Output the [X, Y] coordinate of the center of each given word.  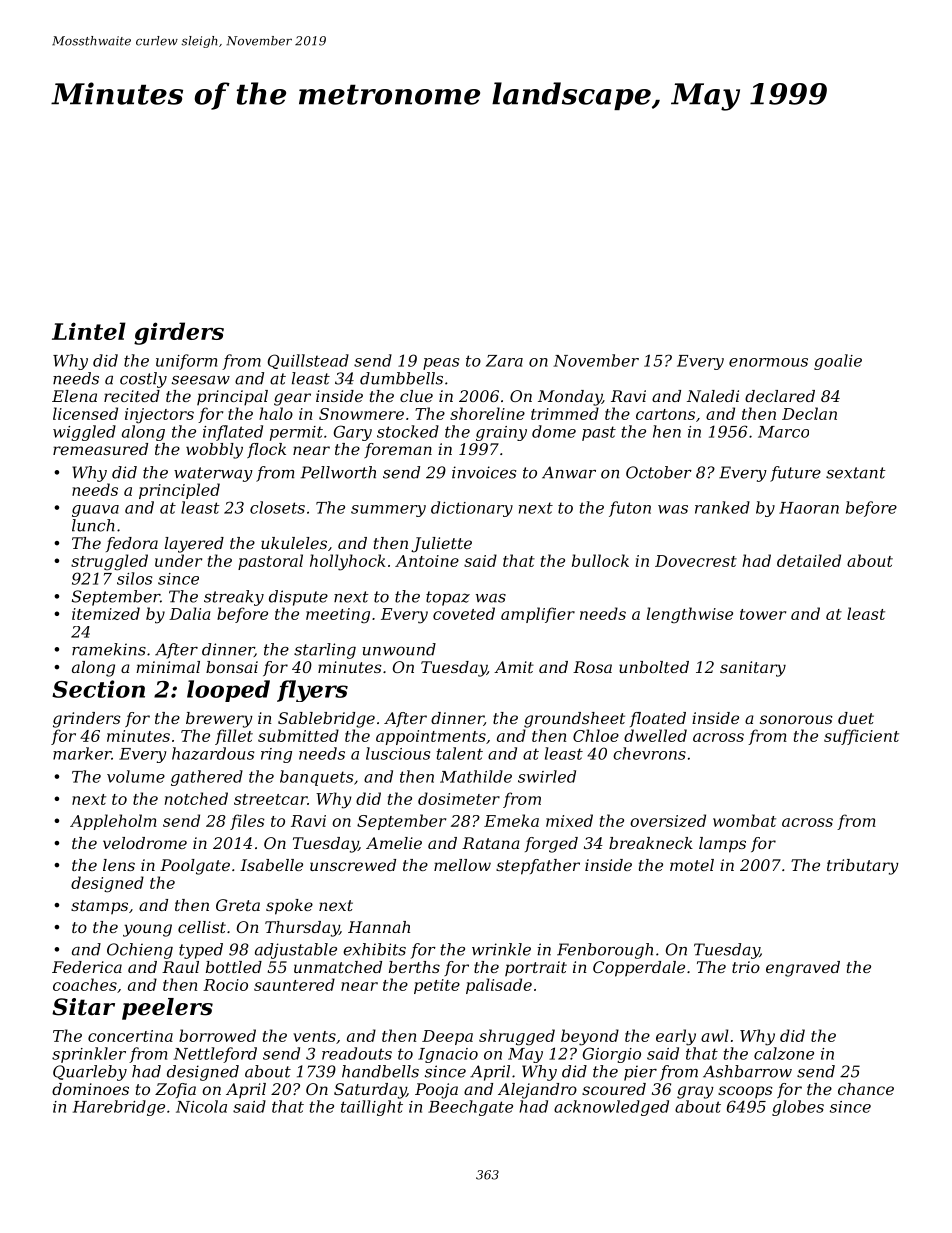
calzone [784, 1053]
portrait [536, 968]
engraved [803, 969]
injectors [159, 416]
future [795, 474]
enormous [768, 362]
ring [276, 755]
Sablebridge [326, 720]
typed [201, 951]
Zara [504, 361]
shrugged [517, 1037]
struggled [109, 562]
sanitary [753, 669]
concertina [130, 1036]
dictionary [472, 509]
